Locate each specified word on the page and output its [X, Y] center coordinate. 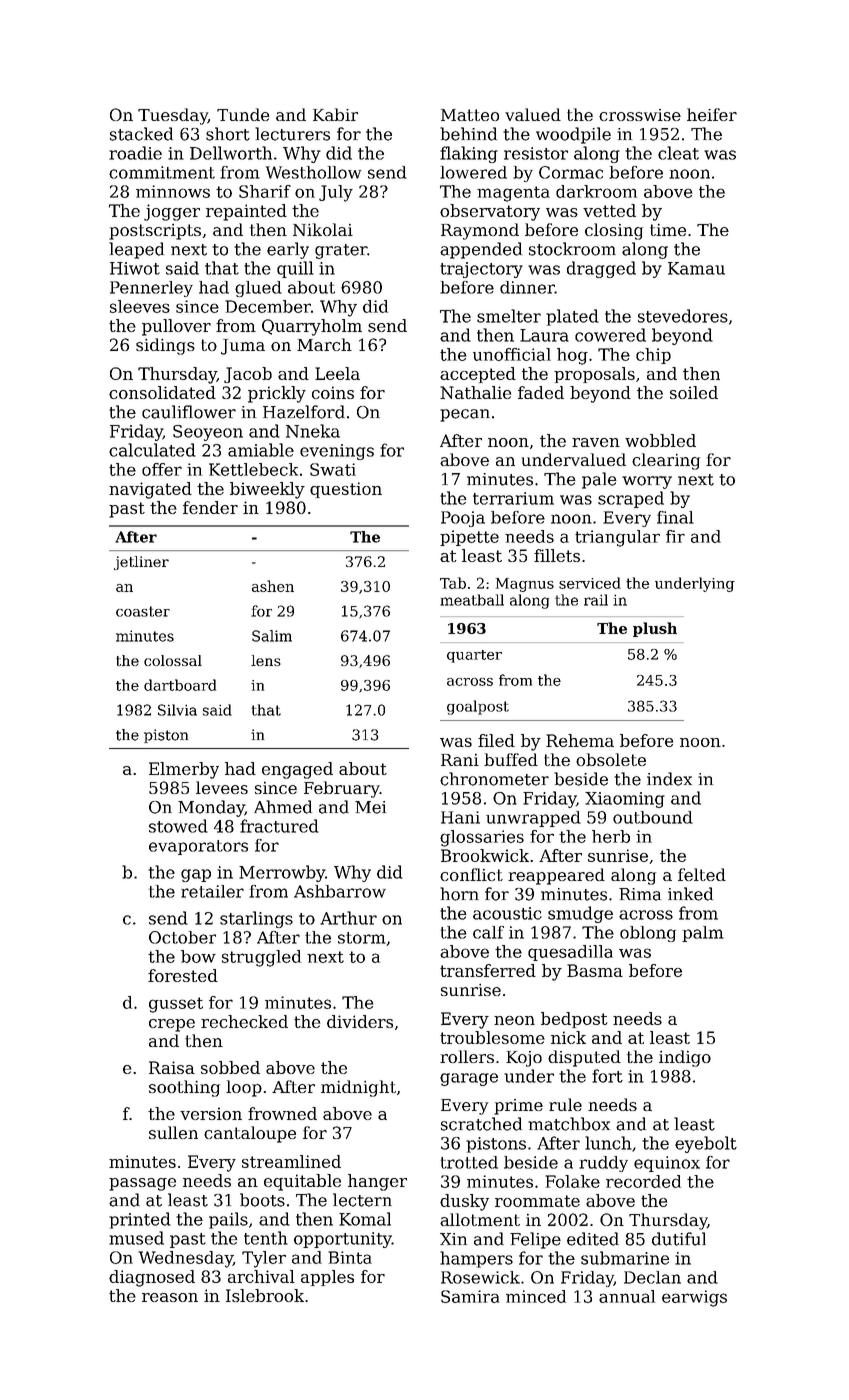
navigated [150, 490]
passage [142, 1184]
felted [702, 874]
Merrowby [282, 873]
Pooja [463, 519]
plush [655, 629]
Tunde [243, 114]
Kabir [335, 114]
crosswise [640, 115]
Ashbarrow [340, 891]
